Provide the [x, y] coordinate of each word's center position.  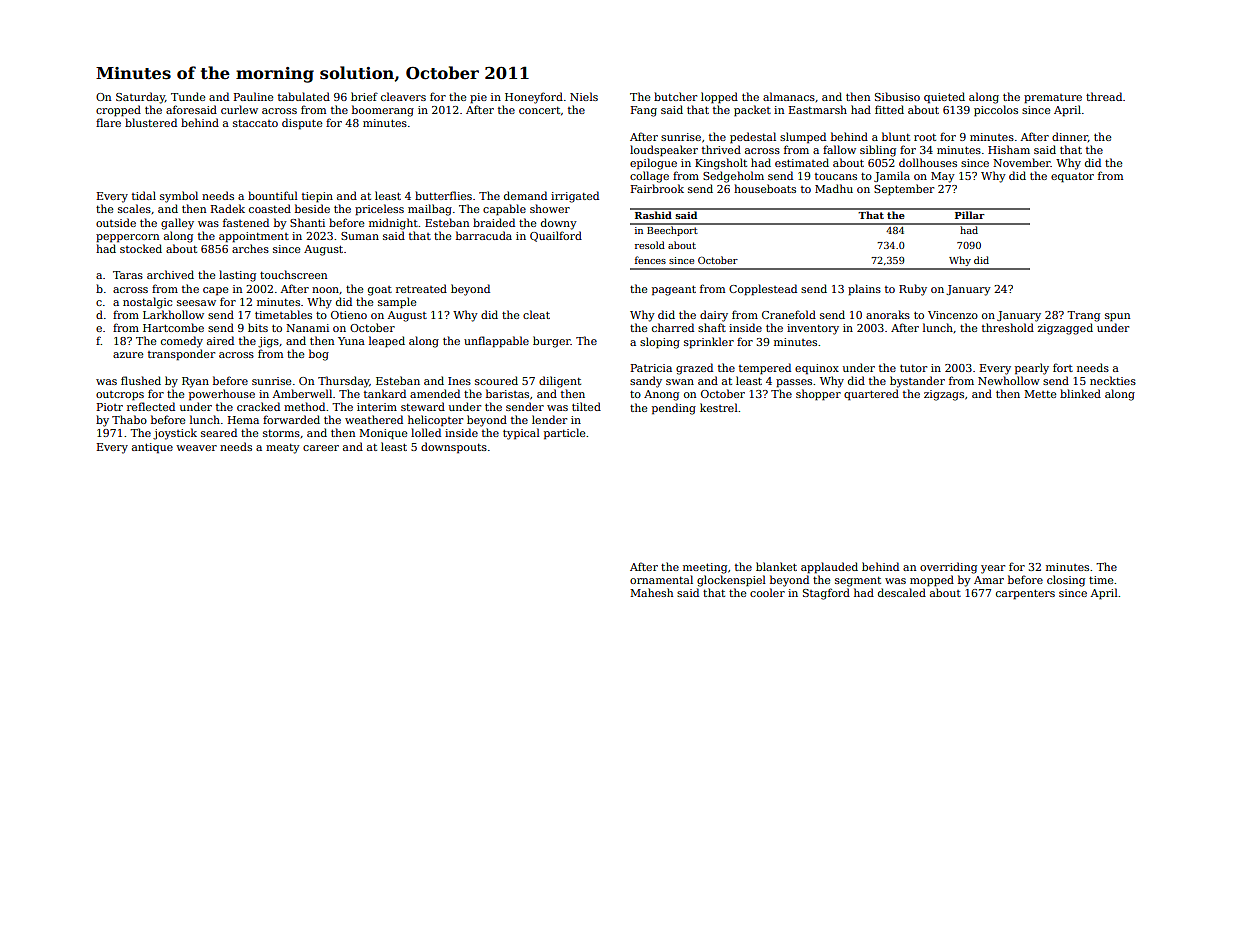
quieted [944, 98]
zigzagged [1065, 329]
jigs [268, 342]
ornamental [661, 579]
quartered [871, 395]
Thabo [129, 419]
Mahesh [651, 592]
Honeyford [534, 98]
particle [564, 434]
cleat [536, 314]
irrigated [575, 197]
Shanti [307, 222]
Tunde [188, 96]
